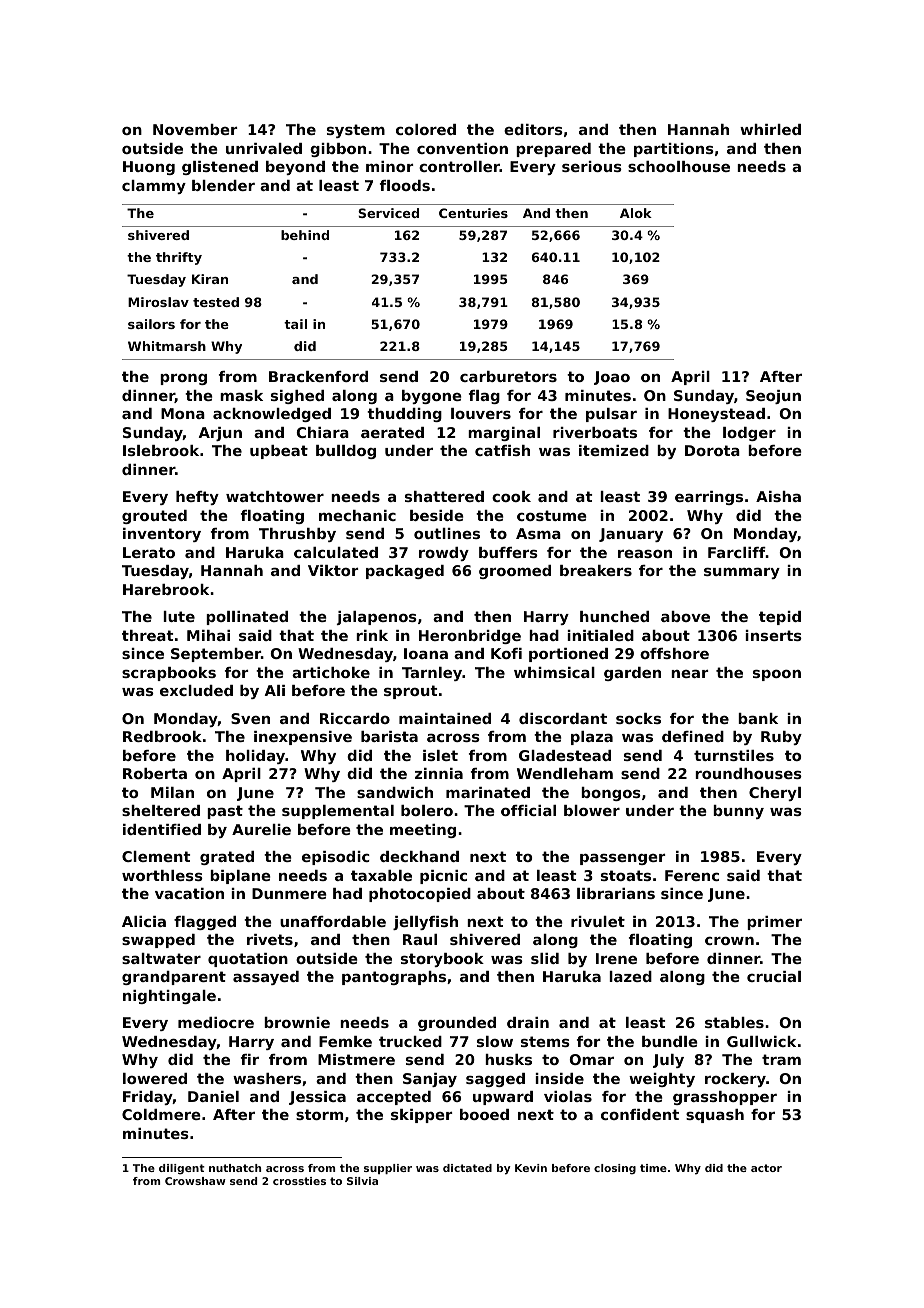 The image size is (924, 1308). What do you see at coordinates (552, 515) in the screenshot?
I see `costume` at bounding box center [552, 515].
